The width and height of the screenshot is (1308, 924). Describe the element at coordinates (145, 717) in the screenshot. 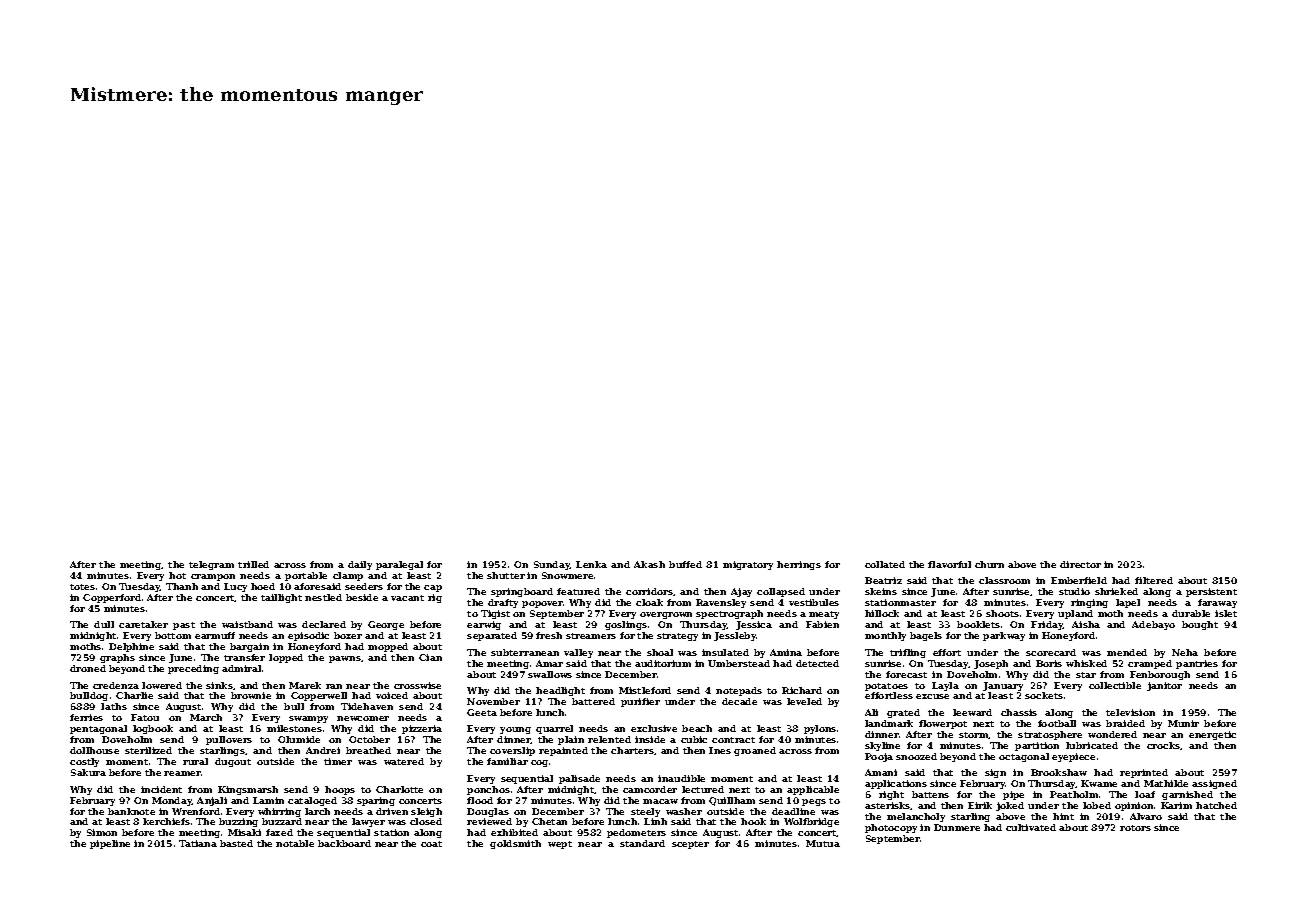

I see `Fatou` at that location.
